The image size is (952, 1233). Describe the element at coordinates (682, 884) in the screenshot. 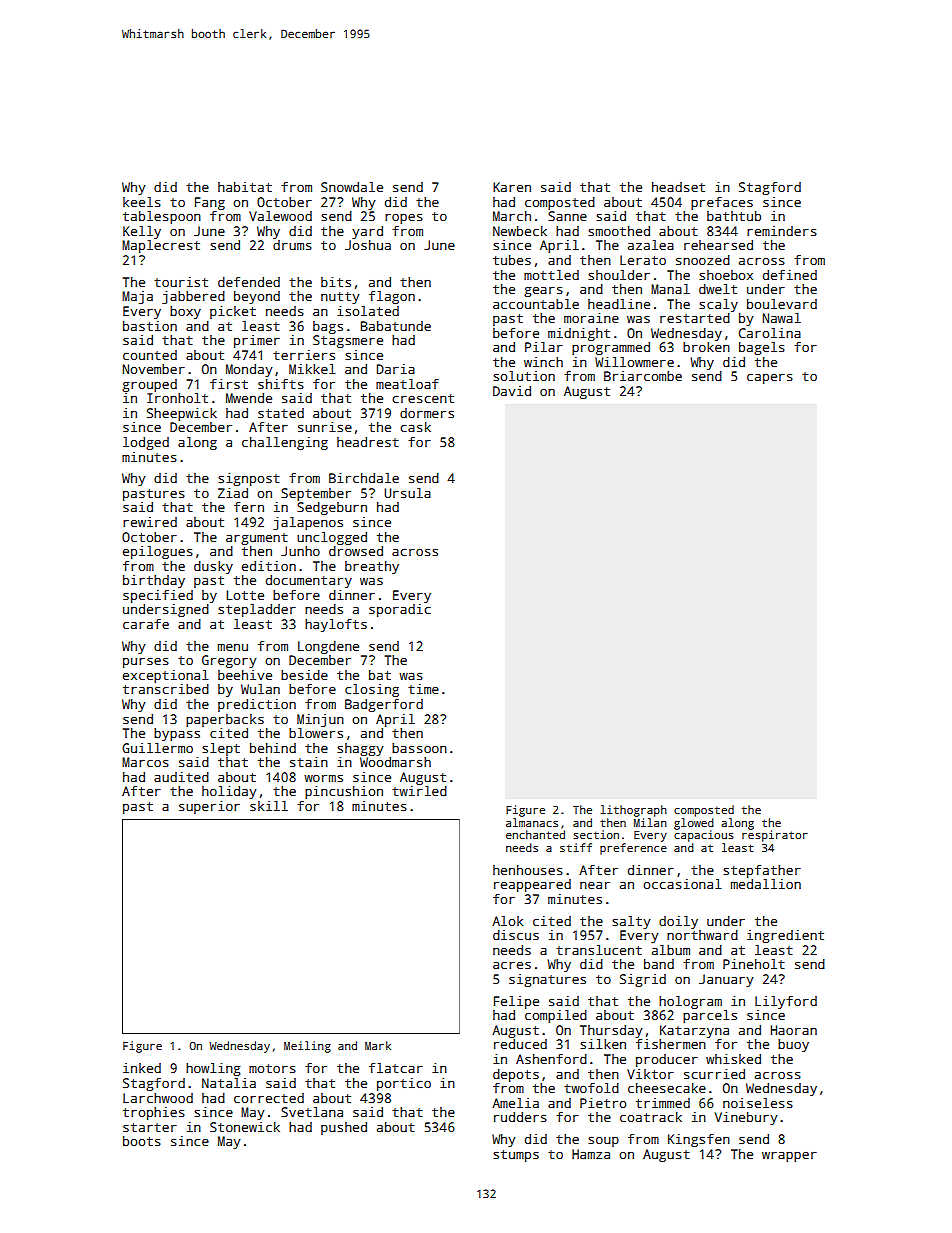

I see `occasional` at that location.
